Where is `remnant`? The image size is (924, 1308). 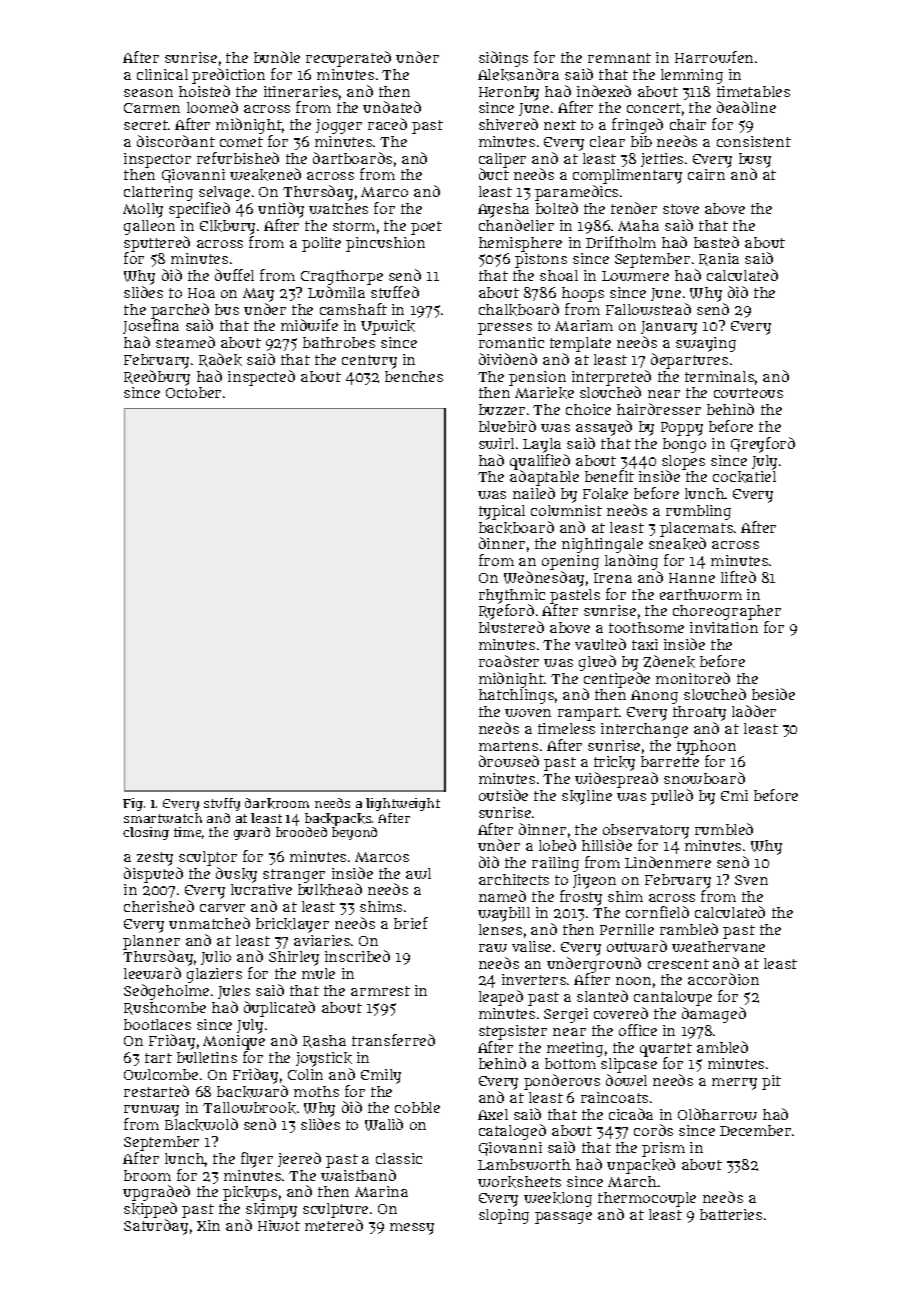
remnant is located at coordinates (619, 58).
